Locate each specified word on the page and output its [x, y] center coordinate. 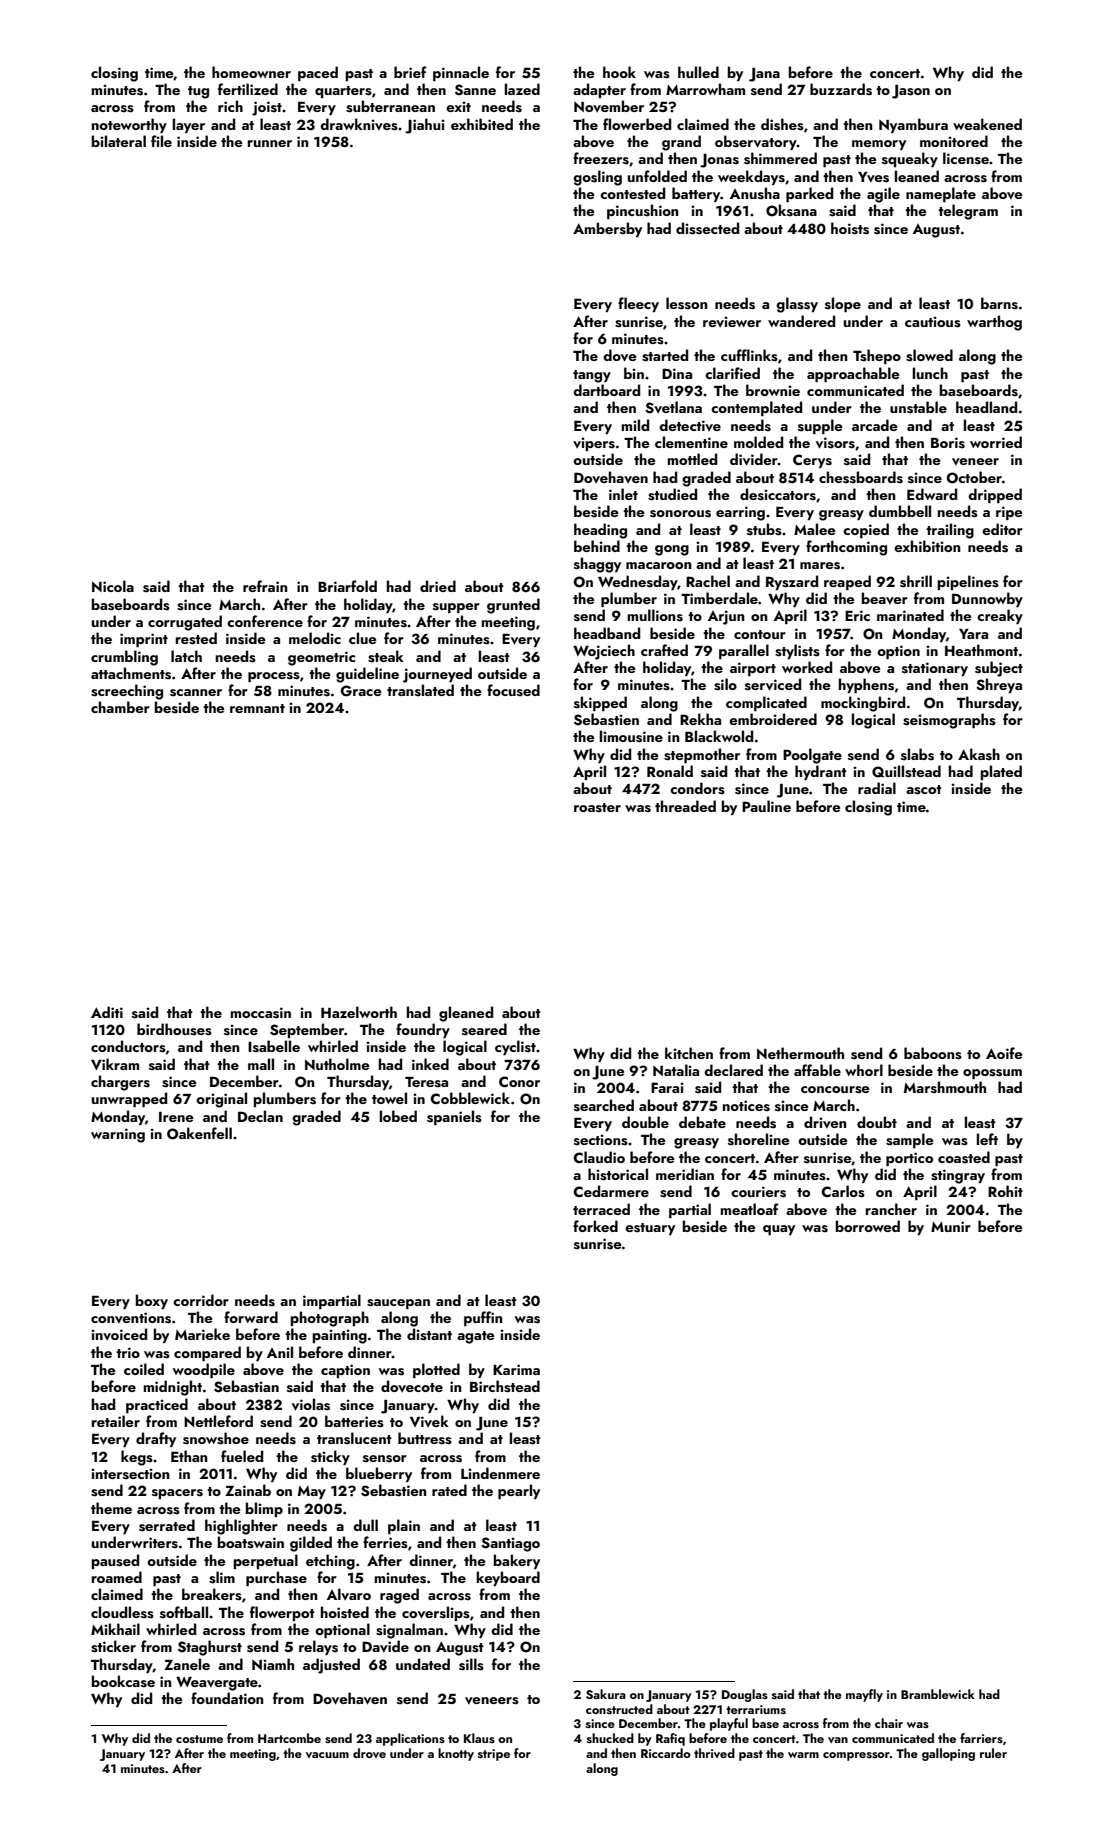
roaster [597, 808]
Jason [911, 92]
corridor [201, 1300]
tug [198, 92]
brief [410, 72]
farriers [981, 1738]
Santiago [510, 1544]
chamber [120, 707]
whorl [864, 1070]
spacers [177, 1494]
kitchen [689, 1053]
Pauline [766, 806]
